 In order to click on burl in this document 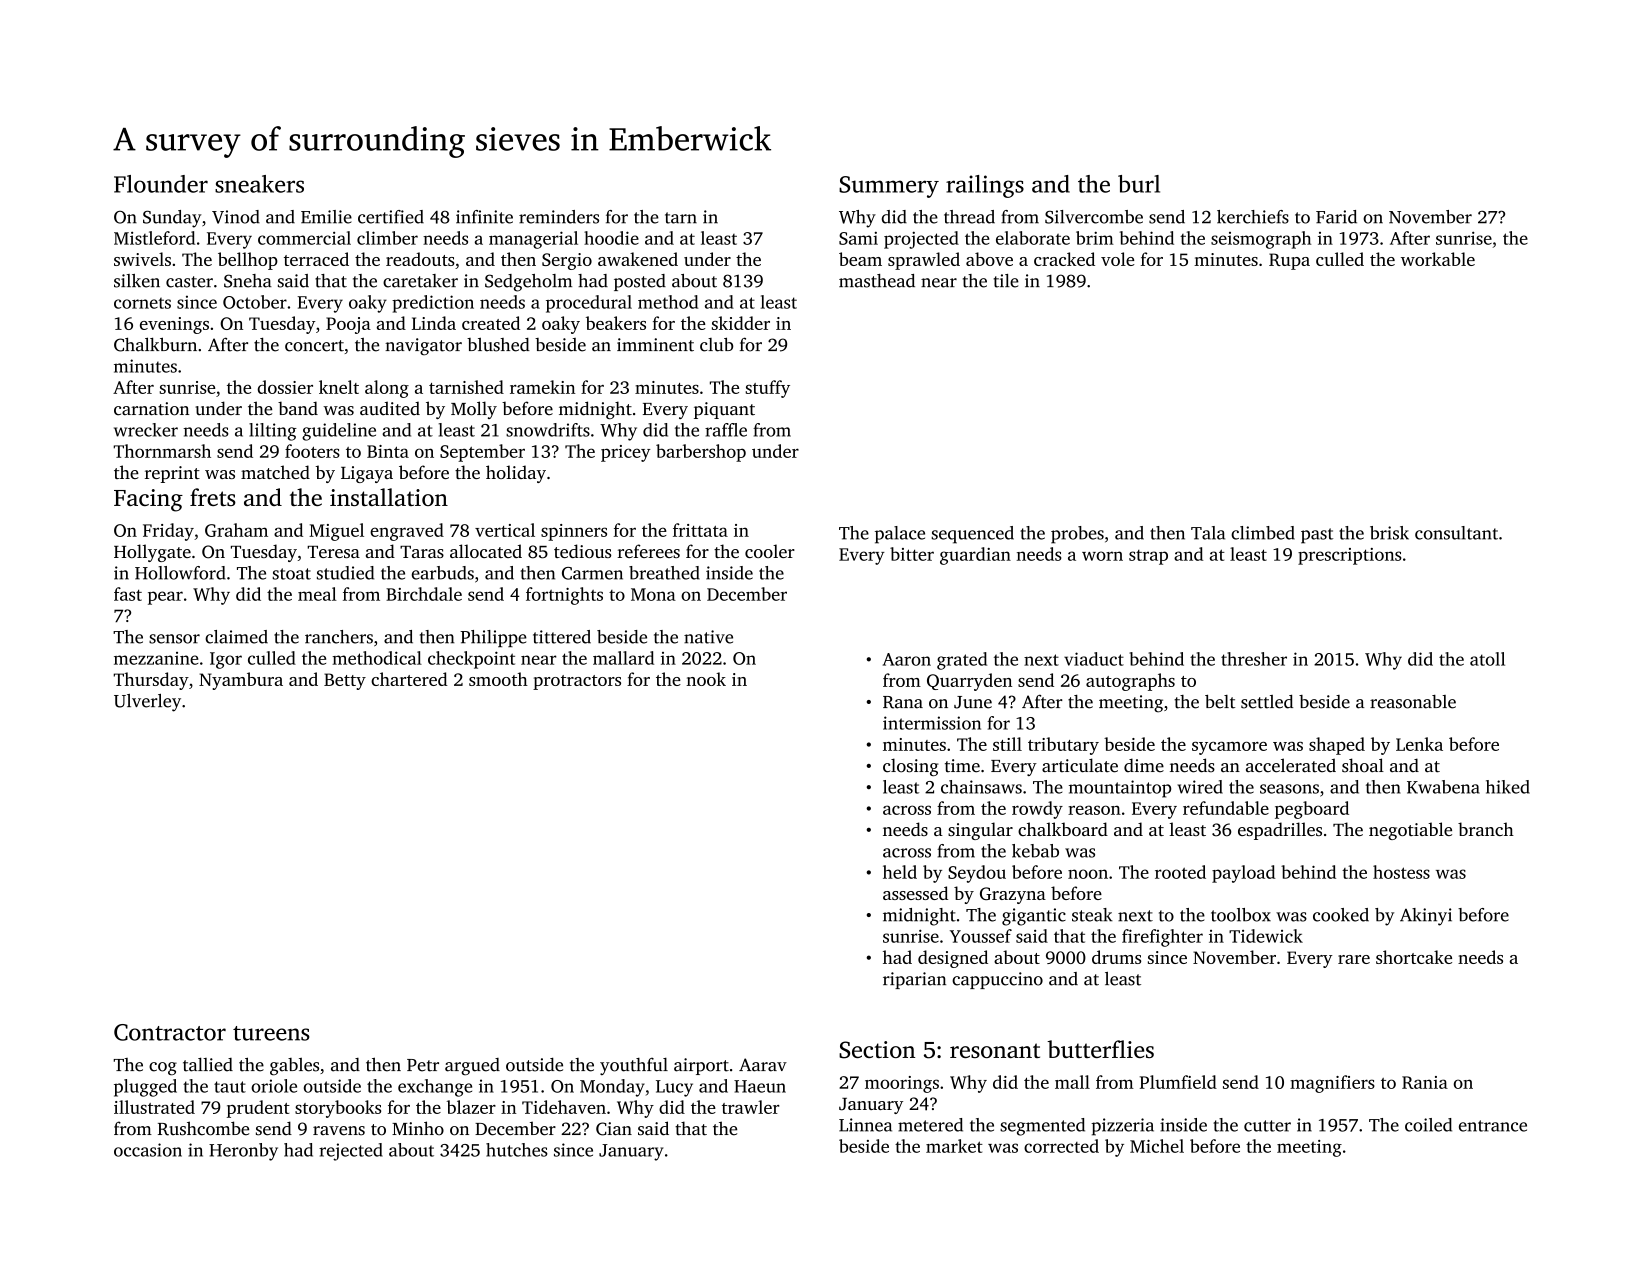, I will do `click(1139, 184)`.
